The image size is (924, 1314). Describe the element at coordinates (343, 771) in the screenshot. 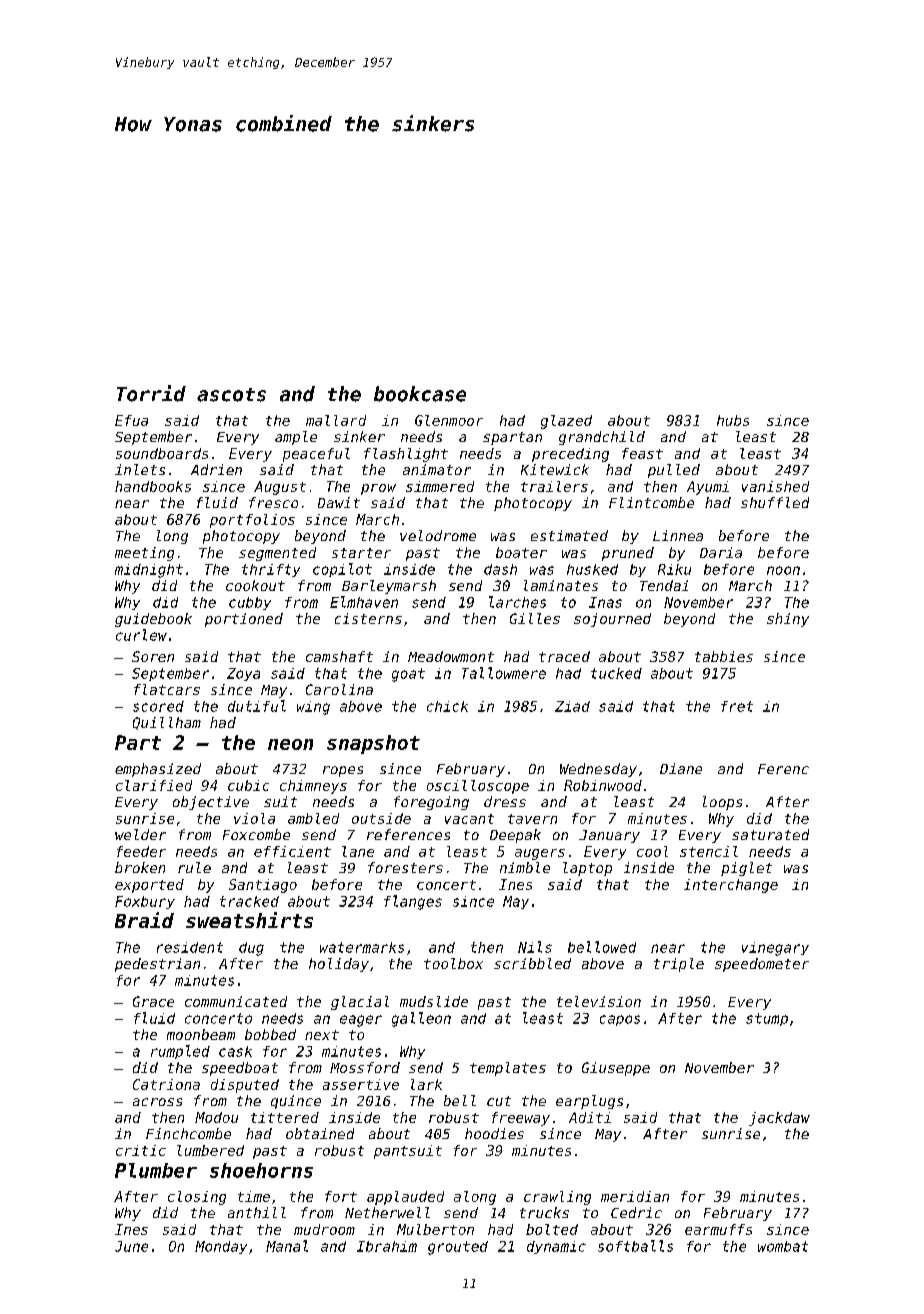

I see `ropes` at that location.
